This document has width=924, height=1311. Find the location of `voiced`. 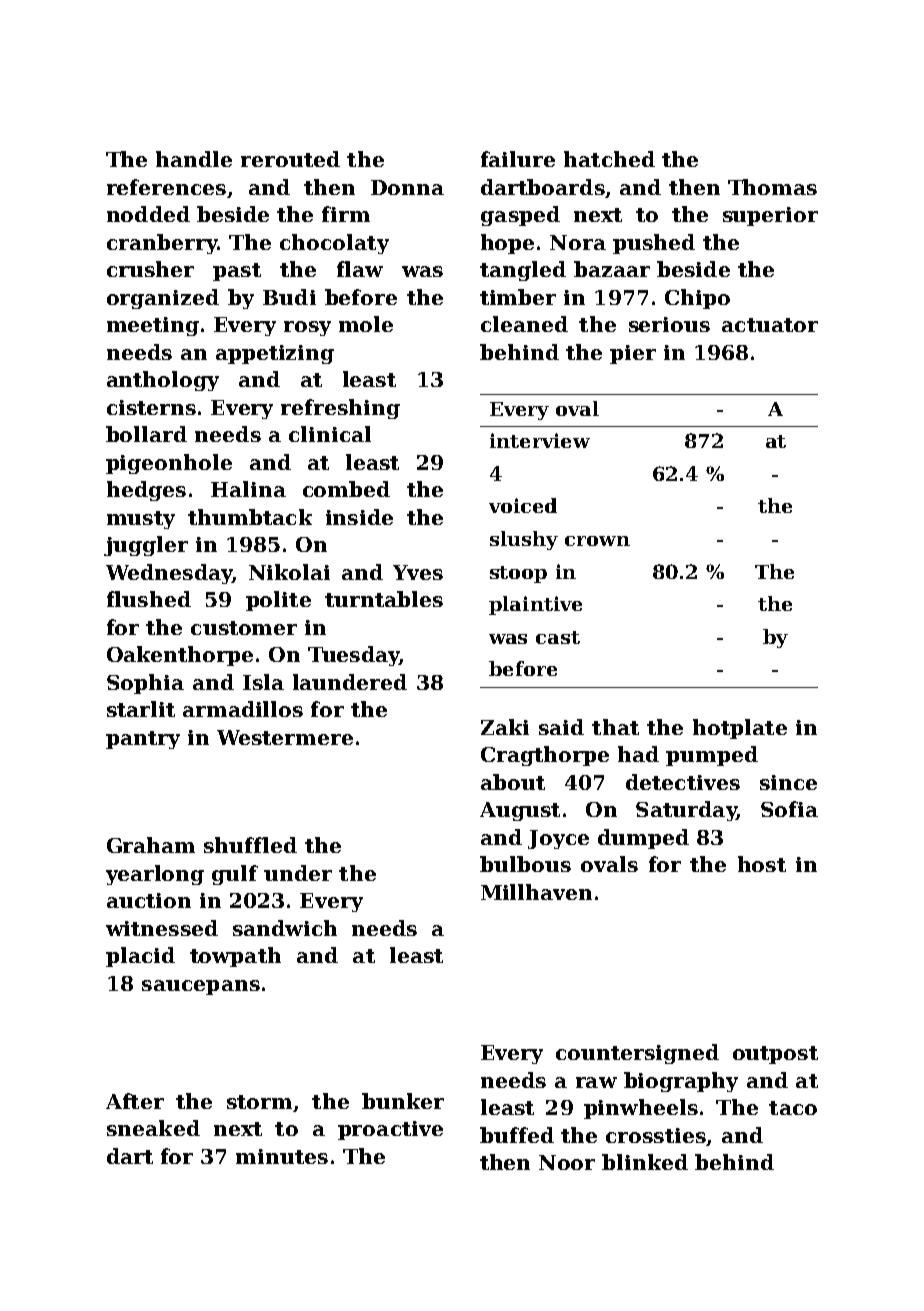

voiced is located at coordinates (523, 505).
